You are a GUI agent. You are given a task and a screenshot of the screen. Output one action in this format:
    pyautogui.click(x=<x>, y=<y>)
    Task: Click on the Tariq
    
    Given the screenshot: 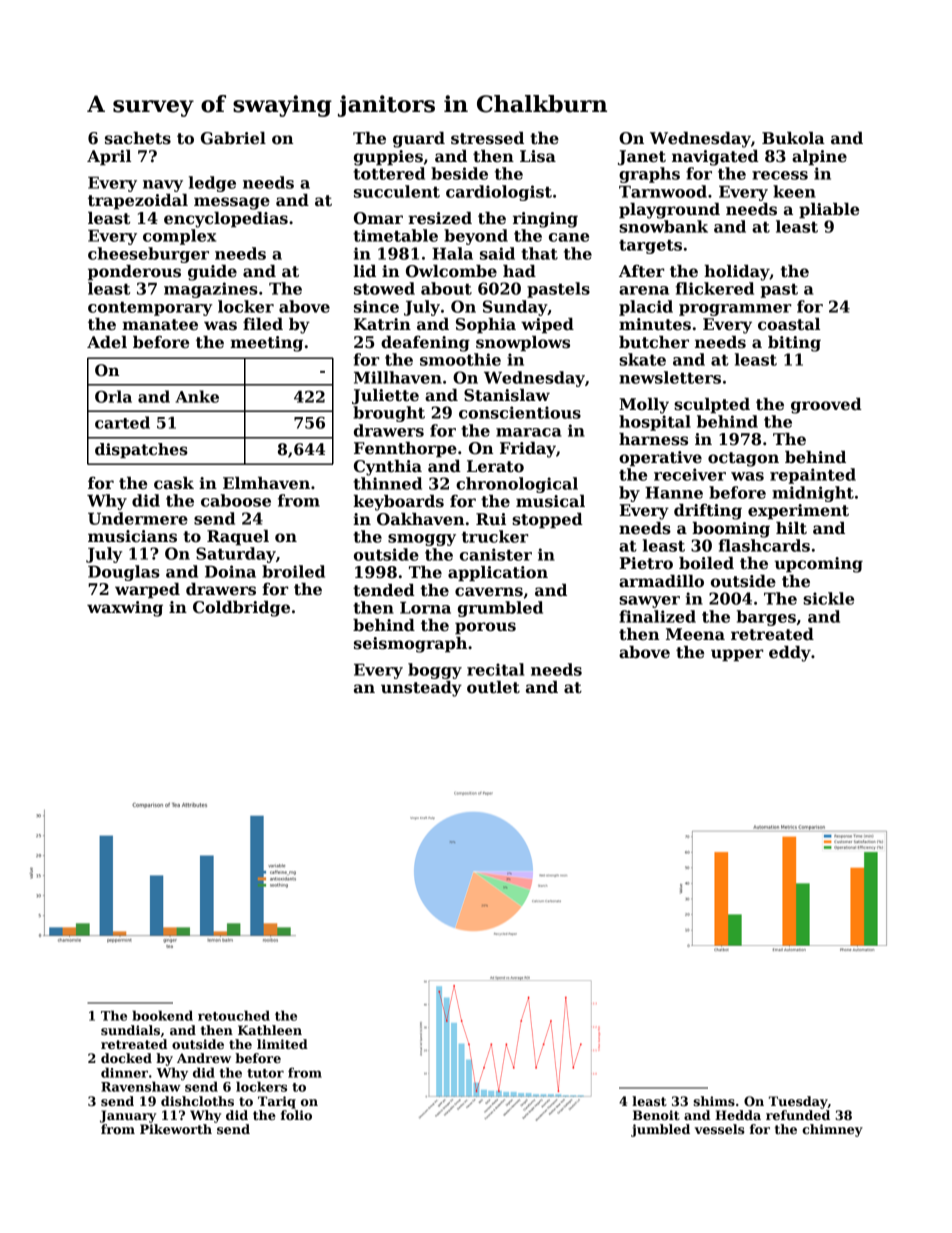 What is the action you would take?
    pyautogui.click(x=277, y=1102)
